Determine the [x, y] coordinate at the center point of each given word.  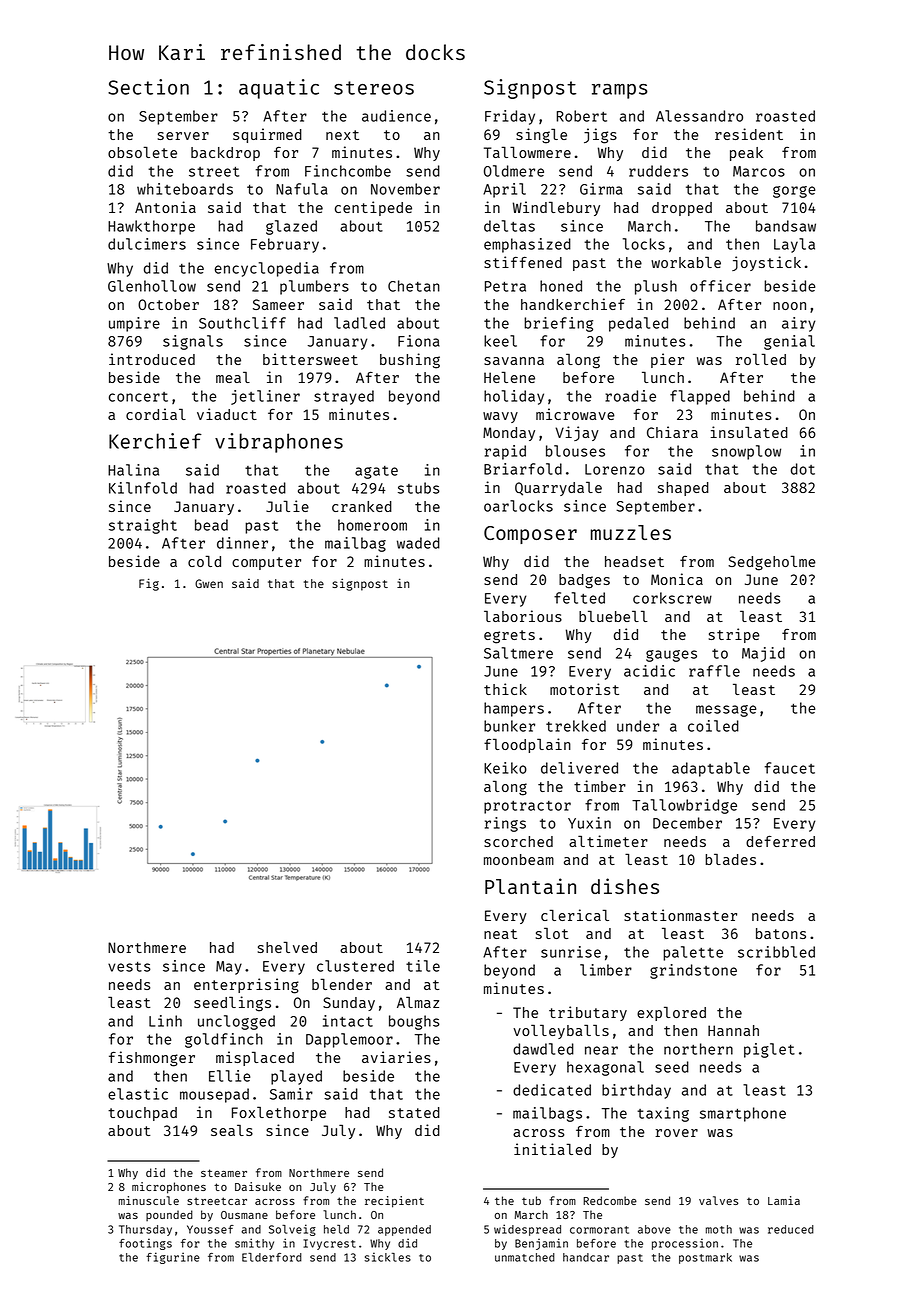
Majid [763, 654]
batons [781, 933]
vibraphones [279, 443]
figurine [173, 1258]
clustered [355, 966]
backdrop [225, 154]
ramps [620, 91]
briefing [558, 324]
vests [129, 967]
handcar [586, 1257]
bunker [509, 726]
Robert [582, 116]
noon [789, 306]
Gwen [209, 583]
